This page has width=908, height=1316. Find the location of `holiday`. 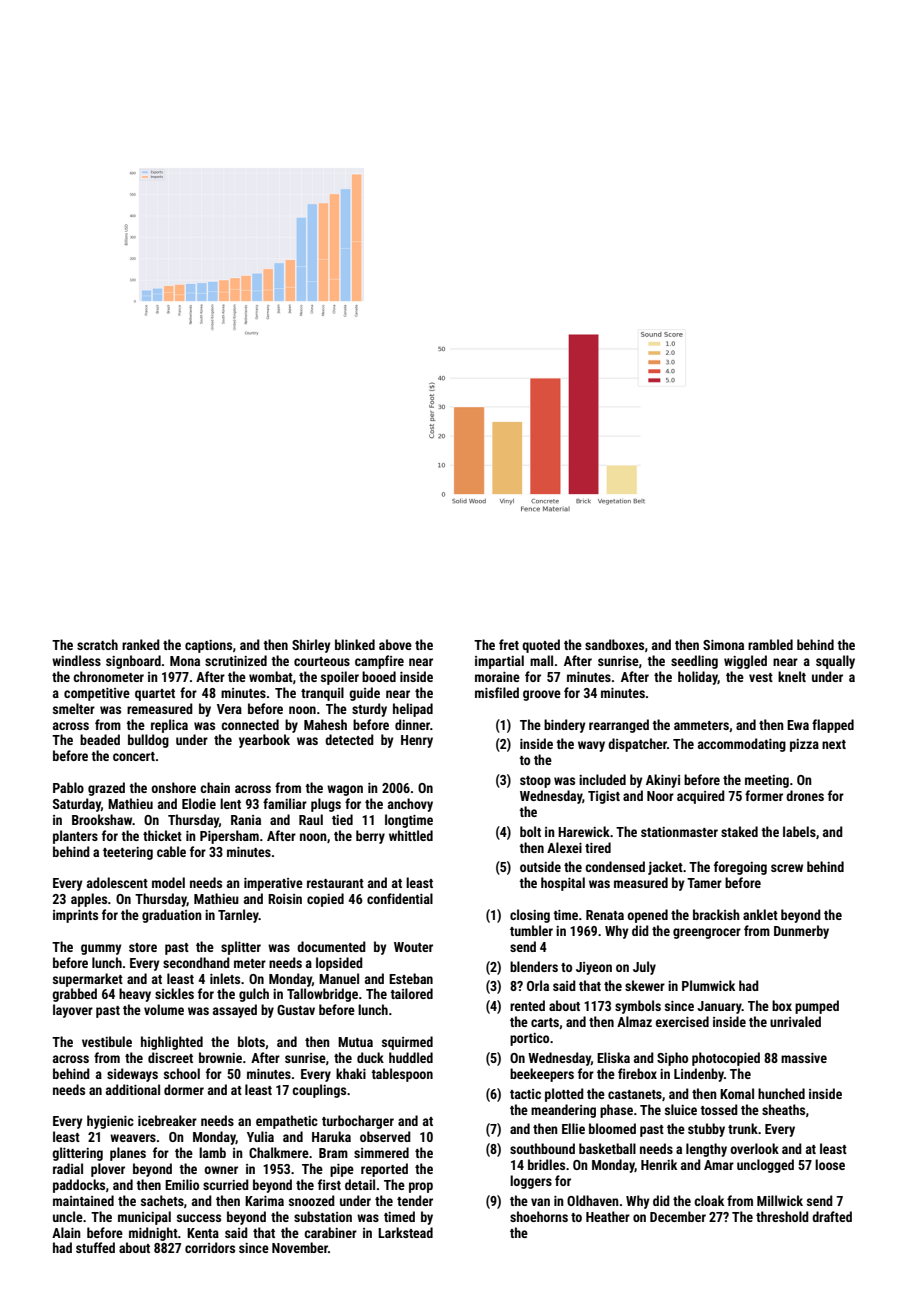

holiday is located at coordinates (698, 678).
